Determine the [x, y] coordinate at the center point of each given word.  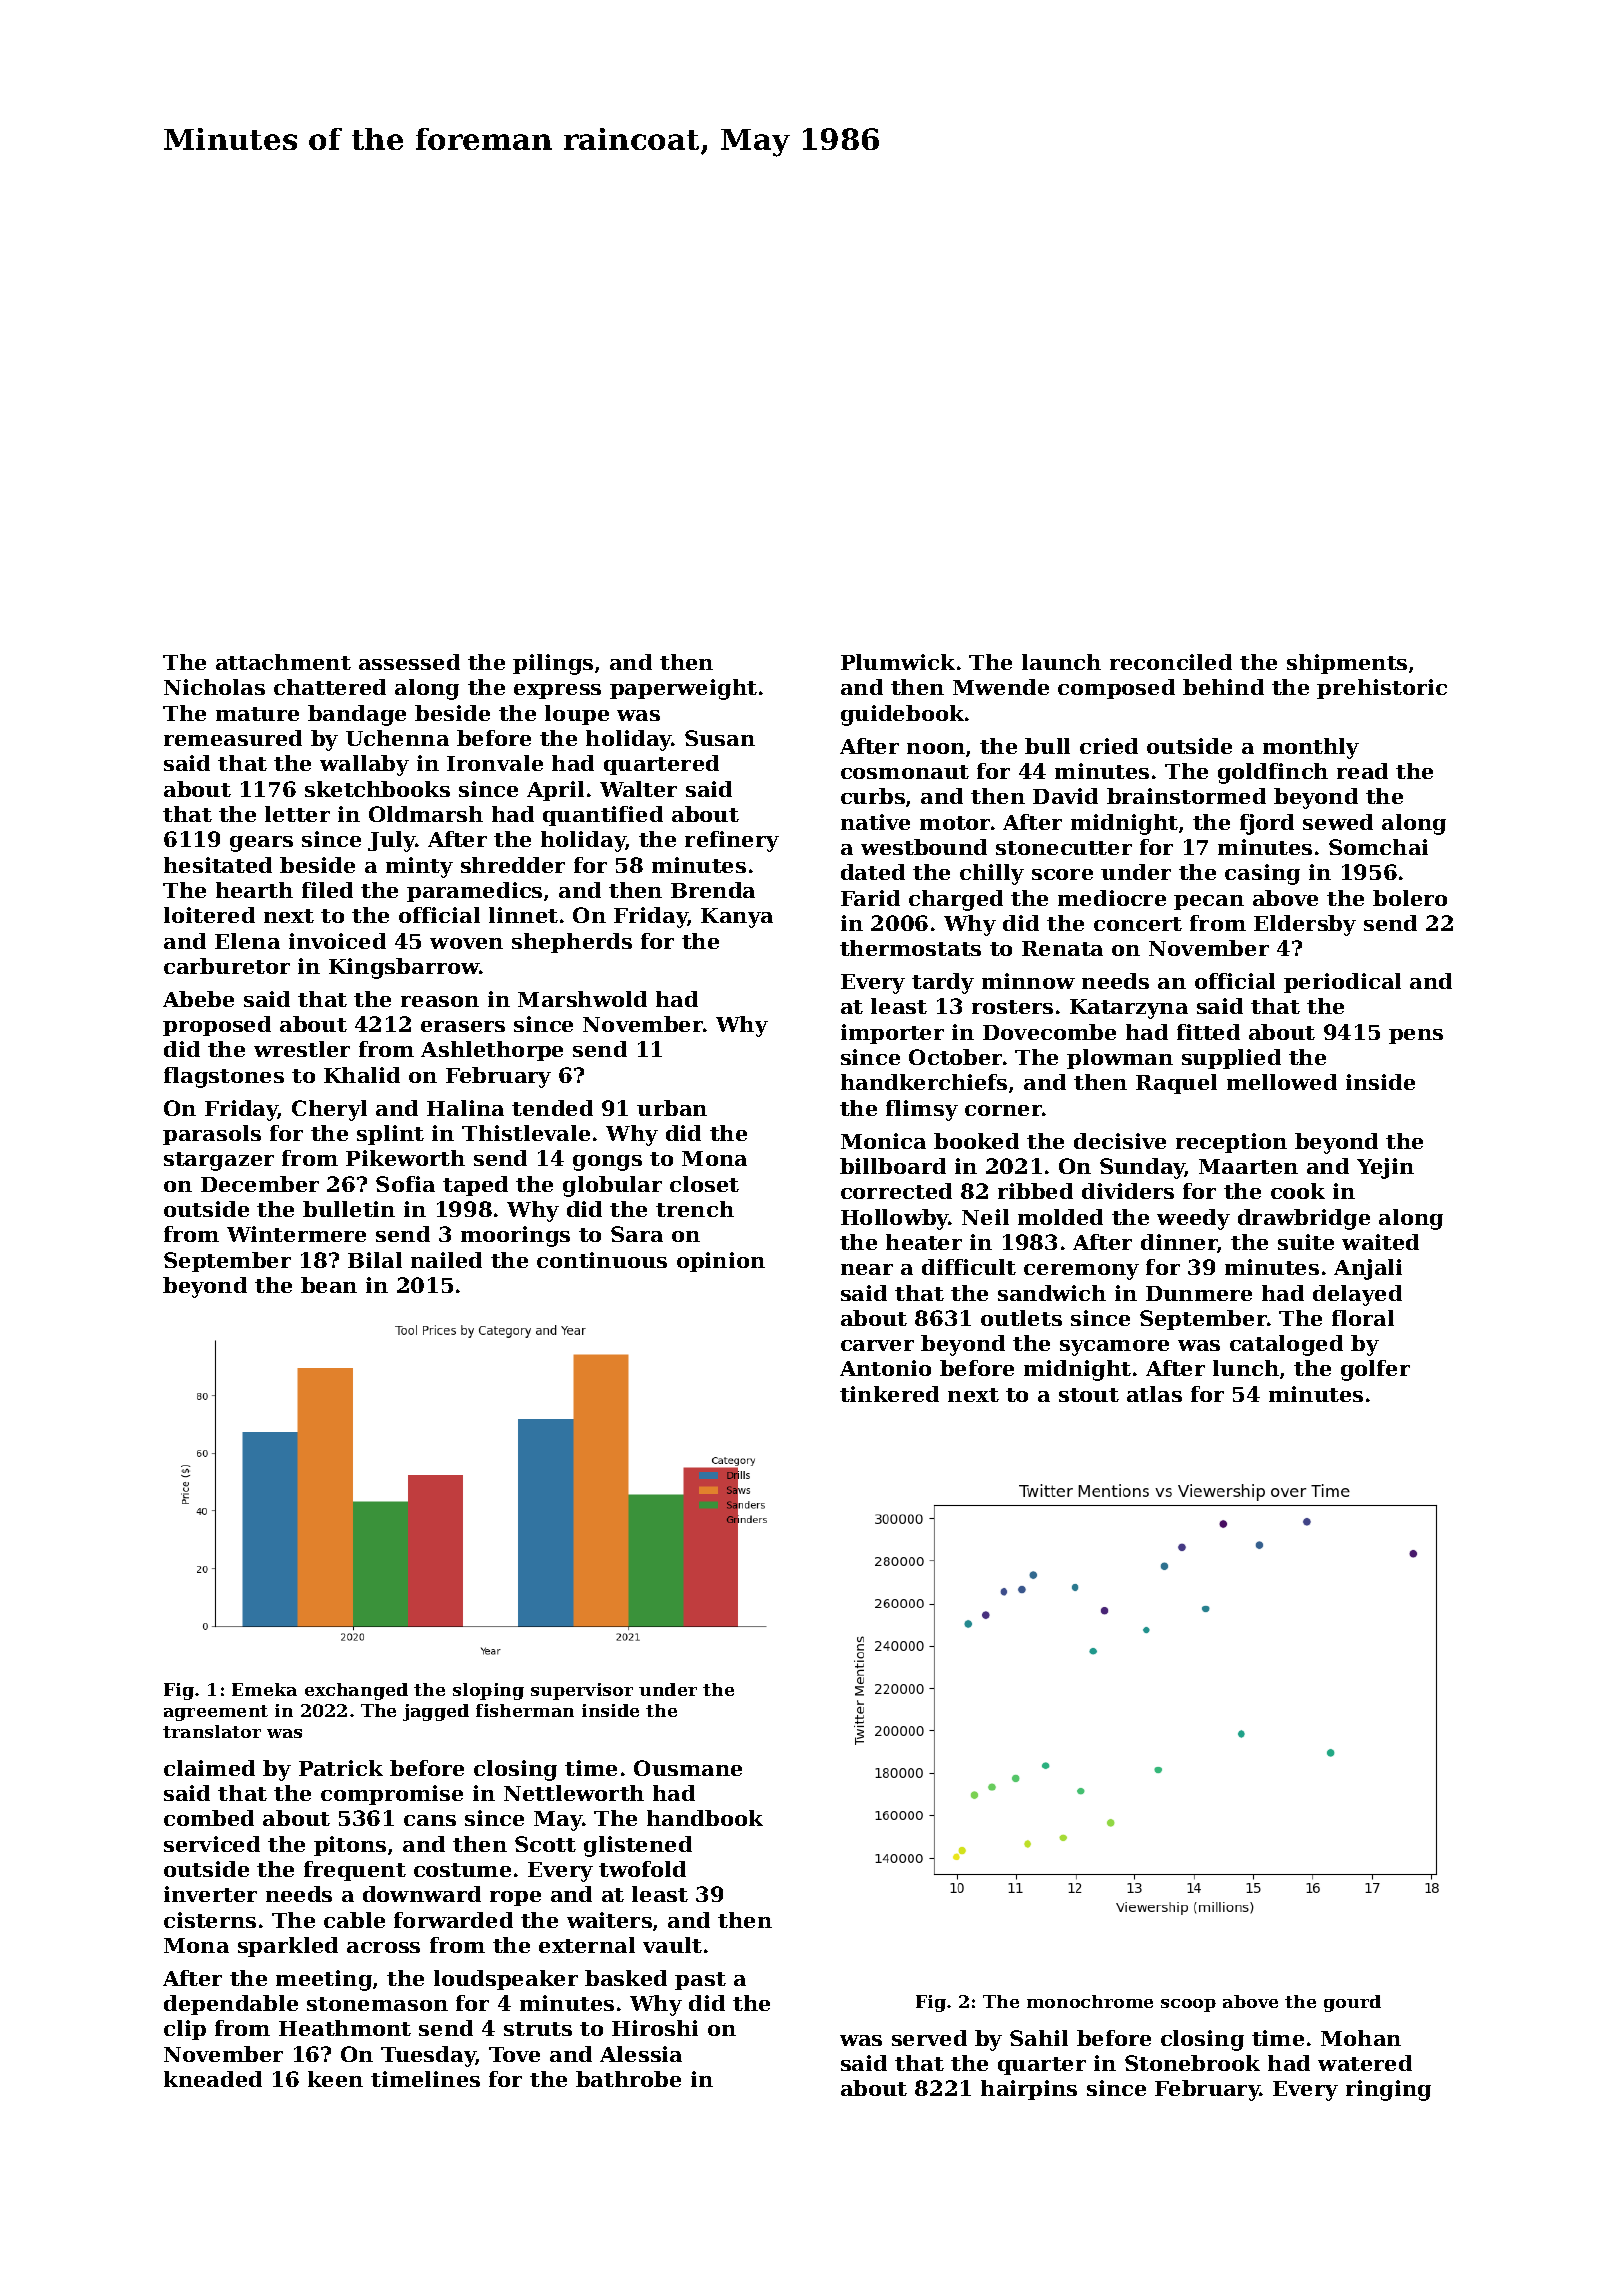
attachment [283, 662]
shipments [1347, 664]
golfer [1375, 1370]
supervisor [582, 1691]
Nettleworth [574, 1793]
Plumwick [898, 662]
